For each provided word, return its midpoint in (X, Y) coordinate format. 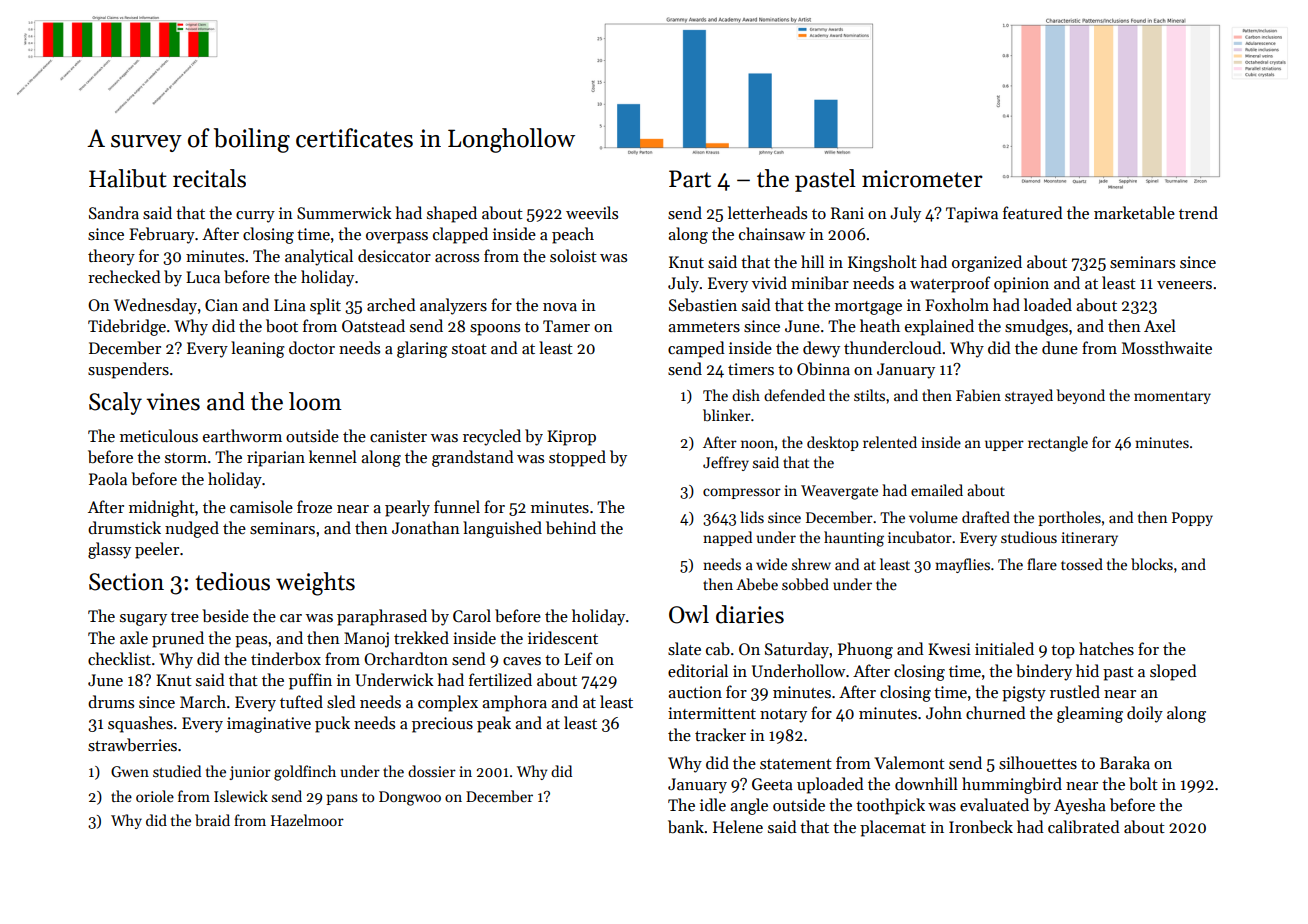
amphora (514, 703)
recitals (209, 178)
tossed (1082, 564)
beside (225, 616)
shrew (811, 564)
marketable (1134, 212)
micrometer (922, 179)
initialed (1004, 648)
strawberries (132, 745)
